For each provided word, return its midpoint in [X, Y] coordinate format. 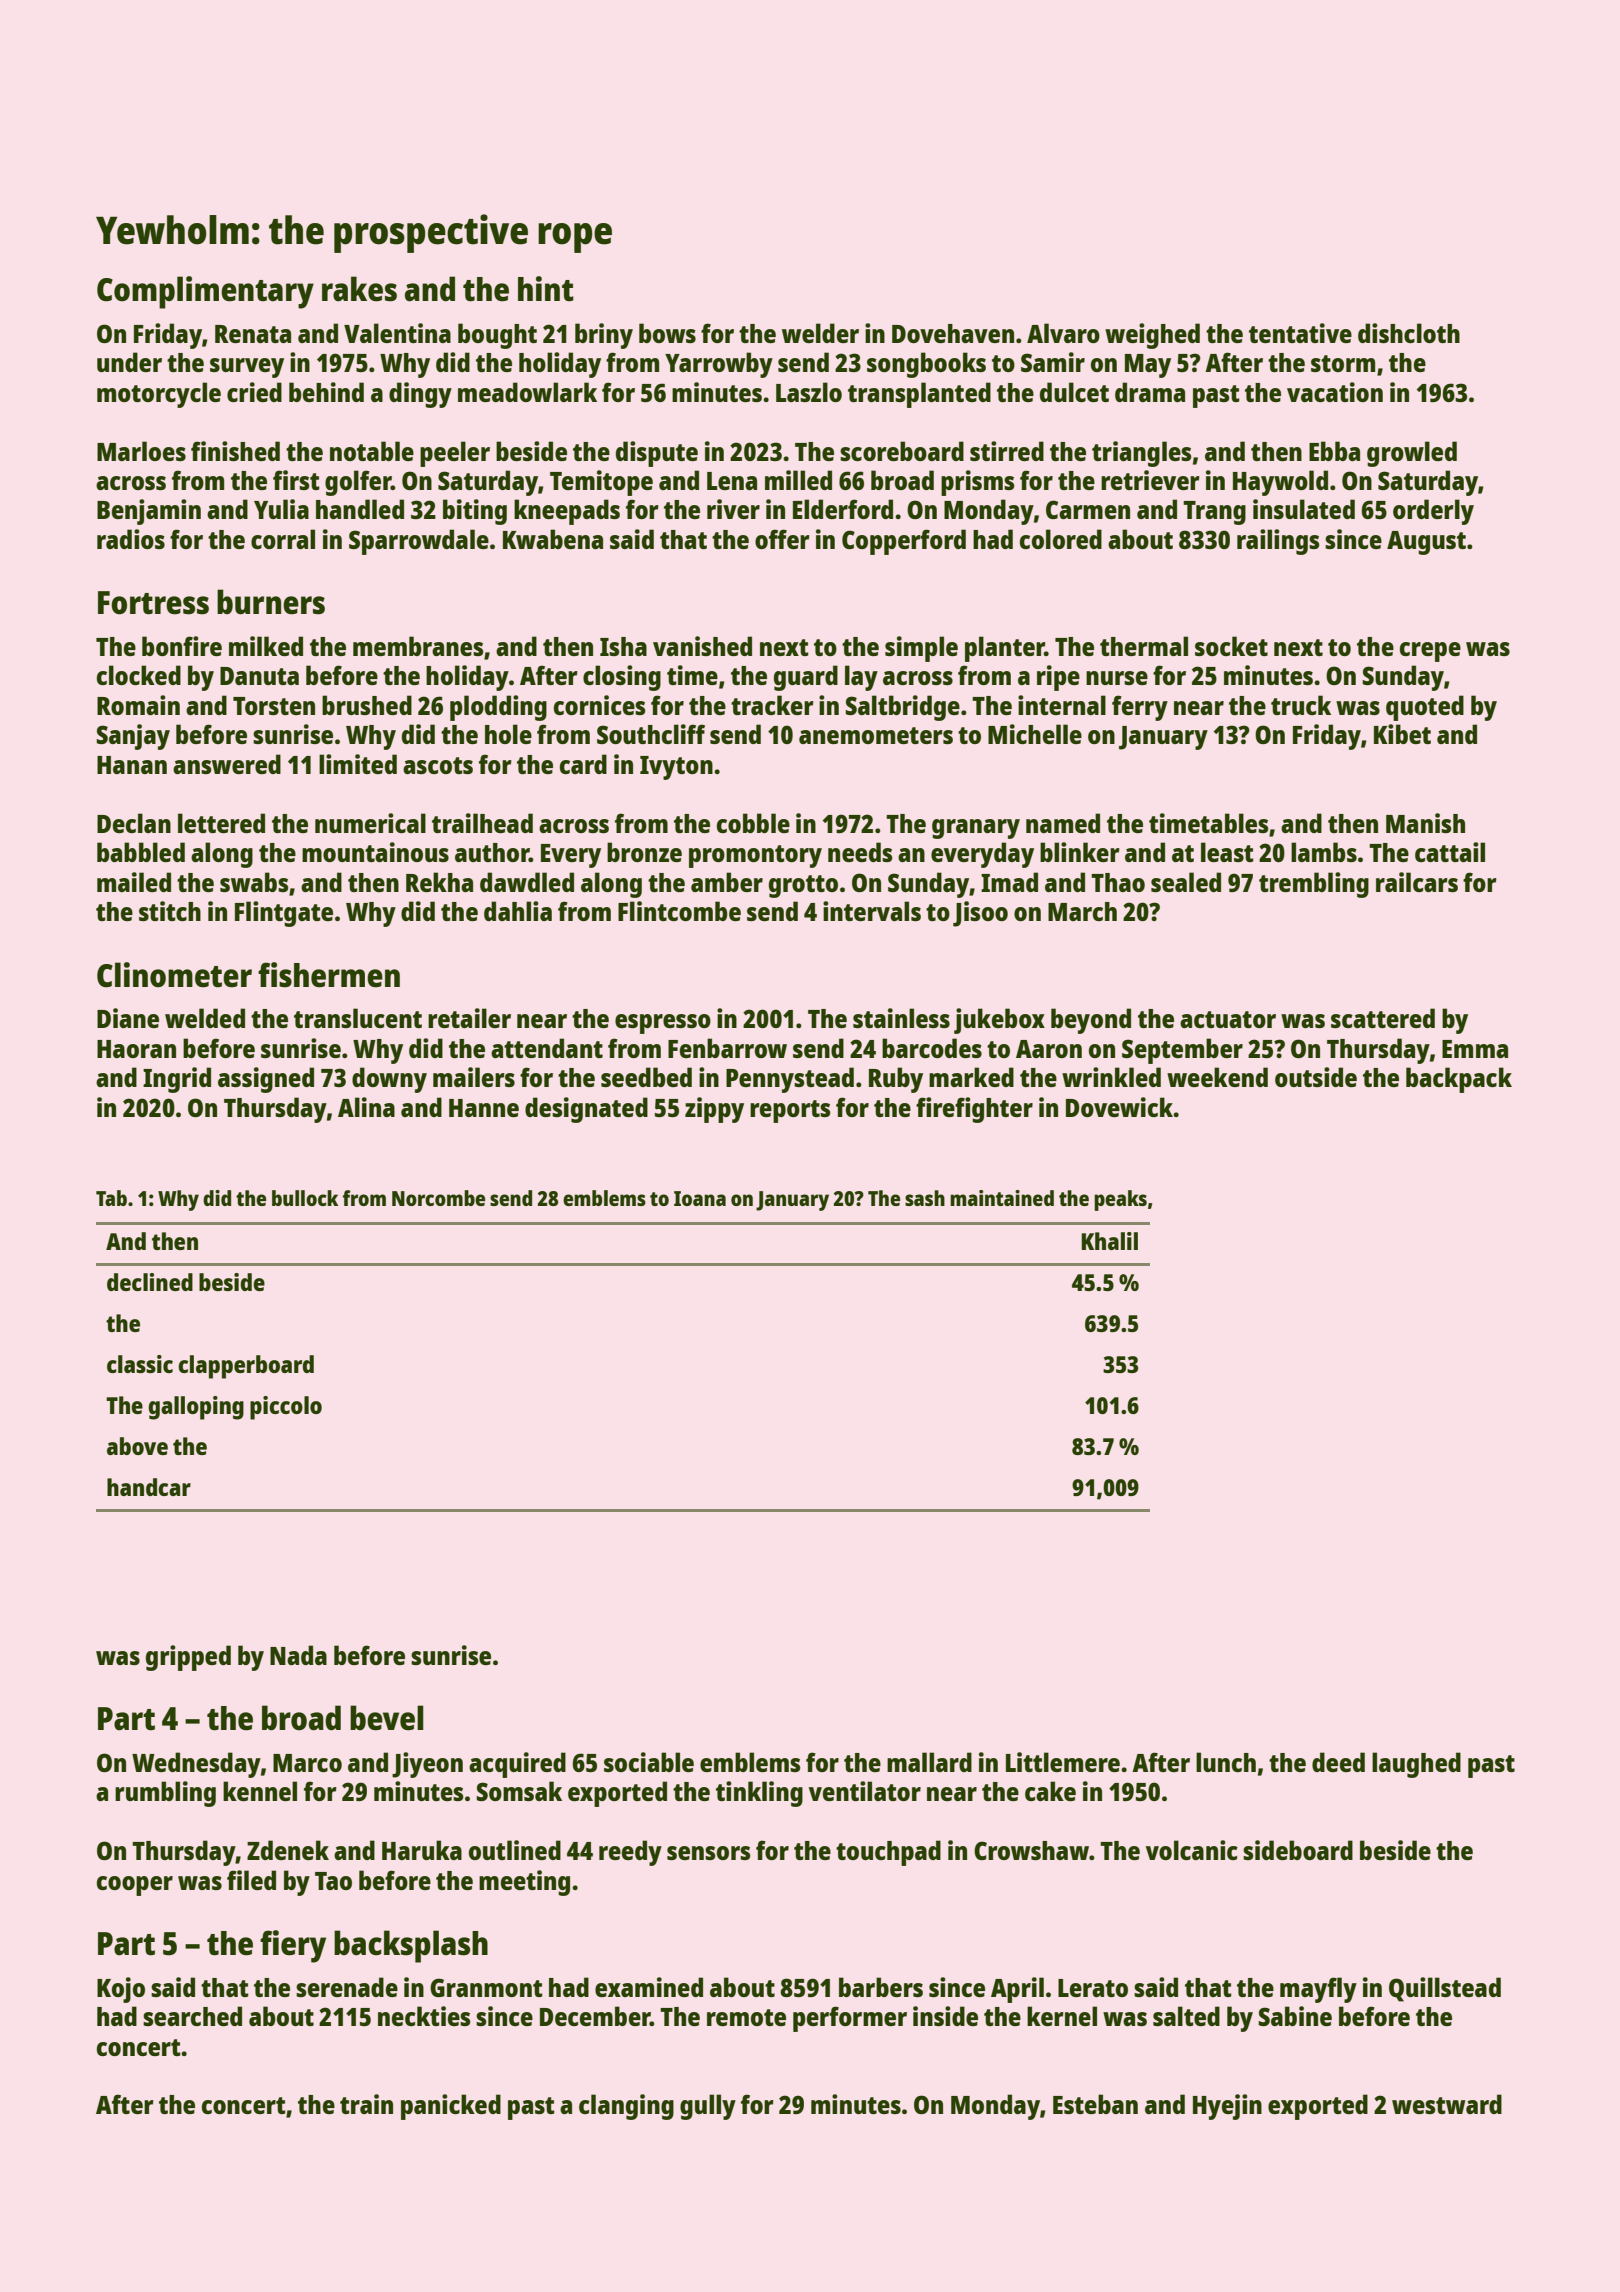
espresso [663, 1024]
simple [921, 649]
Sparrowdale [419, 542]
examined [649, 1987]
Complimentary [205, 292]
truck [1301, 705]
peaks [1120, 1200]
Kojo [121, 1990]
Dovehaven [953, 333]
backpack [1459, 1080]
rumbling [165, 1794]
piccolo [286, 1408]
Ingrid [177, 1080]
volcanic [1192, 1850]
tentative [1300, 333]
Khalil [1109, 1241]
